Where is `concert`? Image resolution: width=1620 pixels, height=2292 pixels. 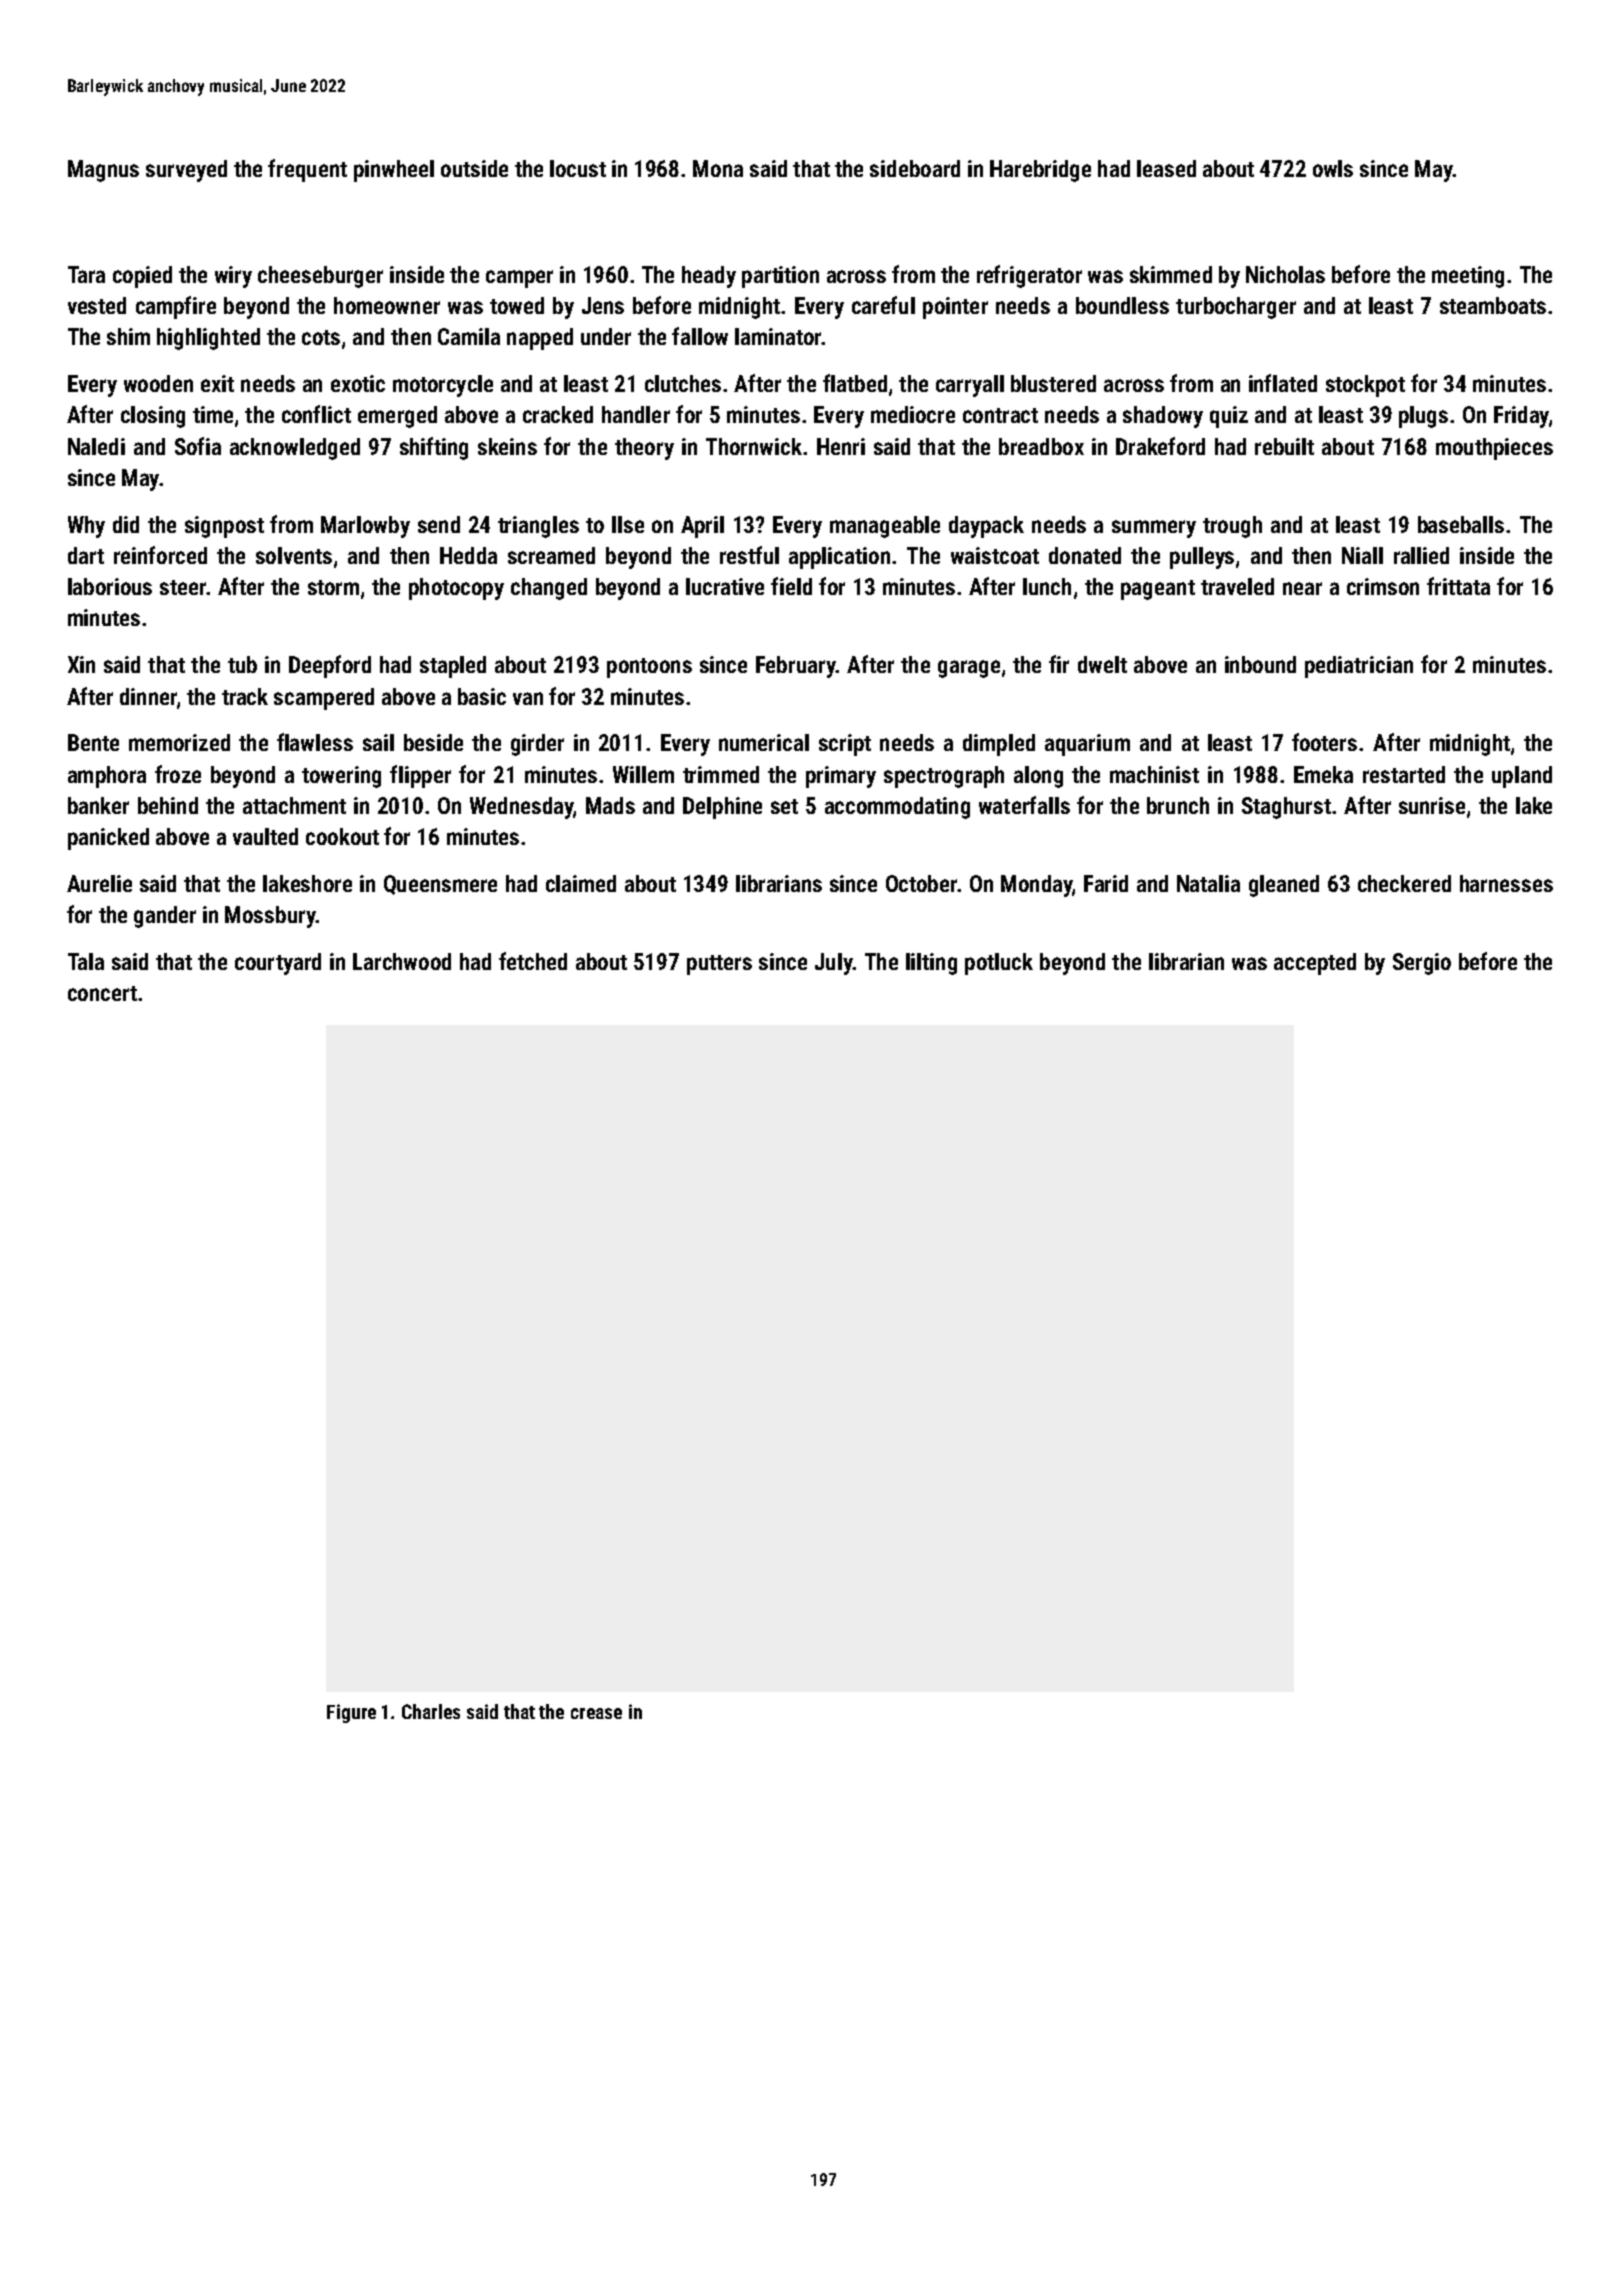 concert is located at coordinates (102, 993).
